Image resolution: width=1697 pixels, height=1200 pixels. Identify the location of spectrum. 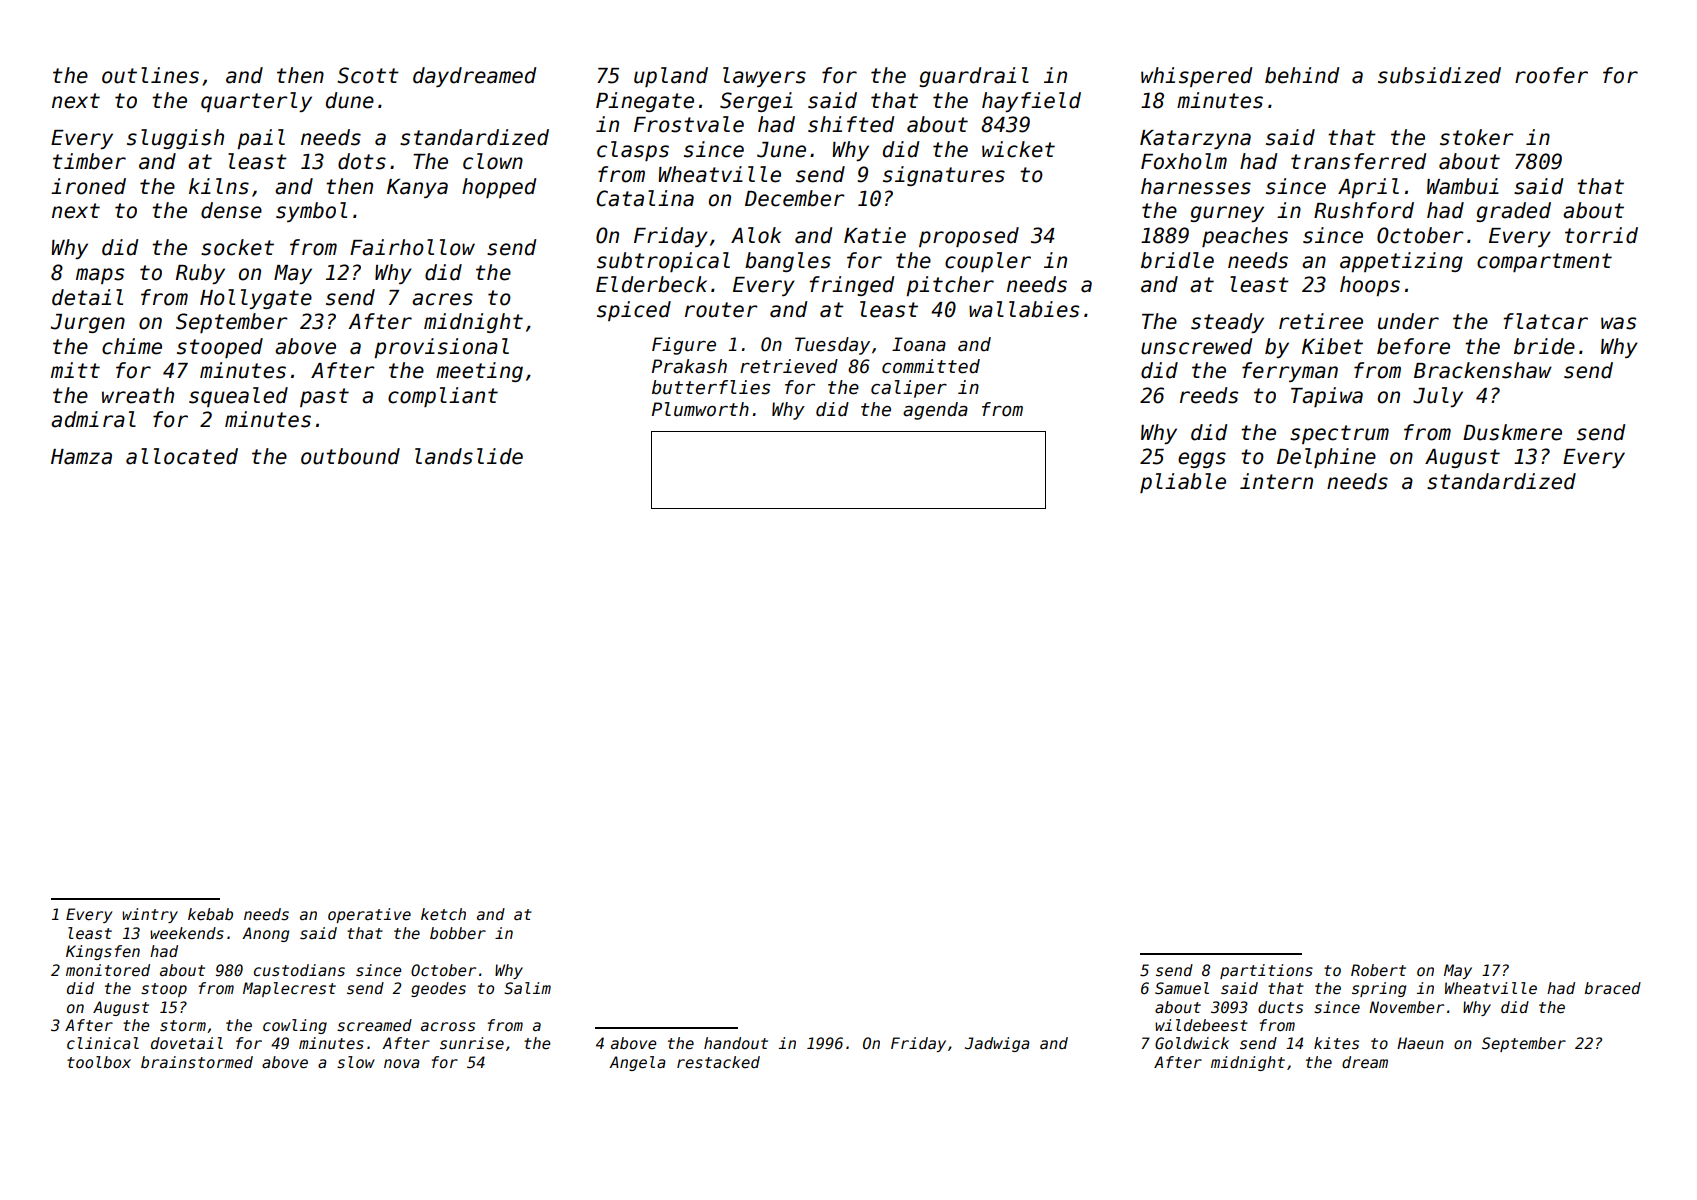
(1339, 434).
